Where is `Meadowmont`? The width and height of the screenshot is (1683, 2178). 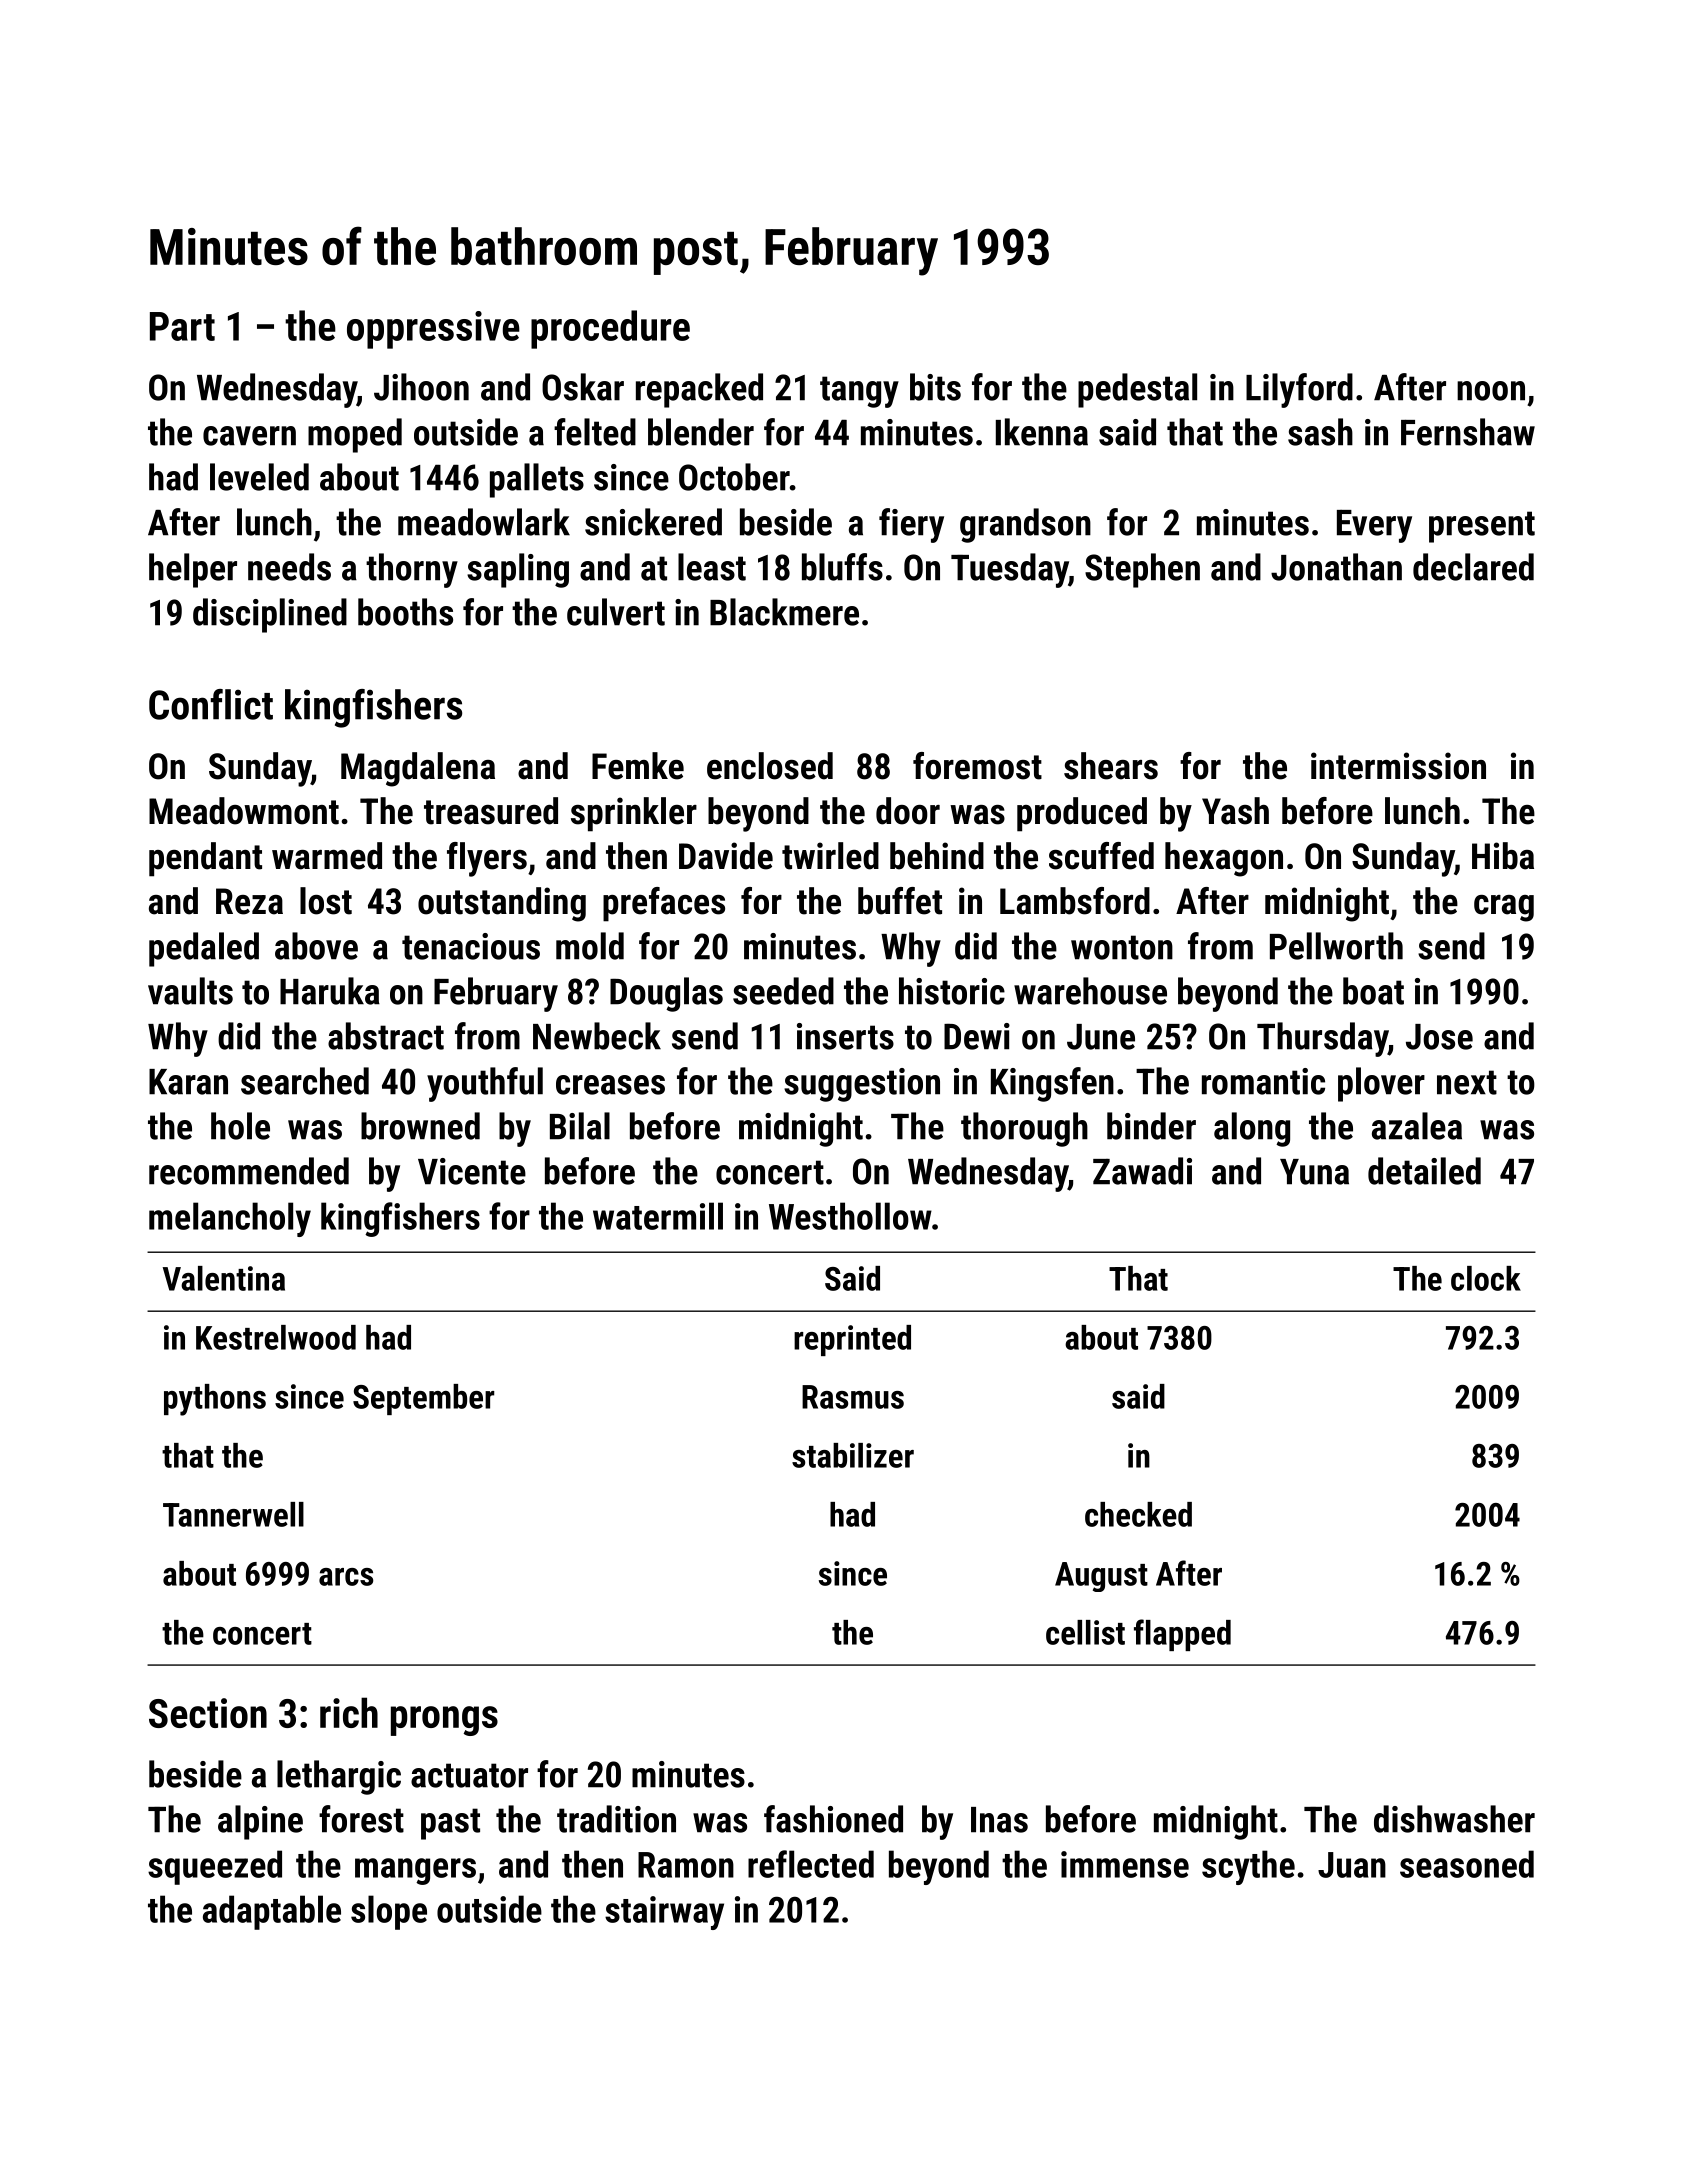 Meadowmont is located at coordinates (244, 811).
